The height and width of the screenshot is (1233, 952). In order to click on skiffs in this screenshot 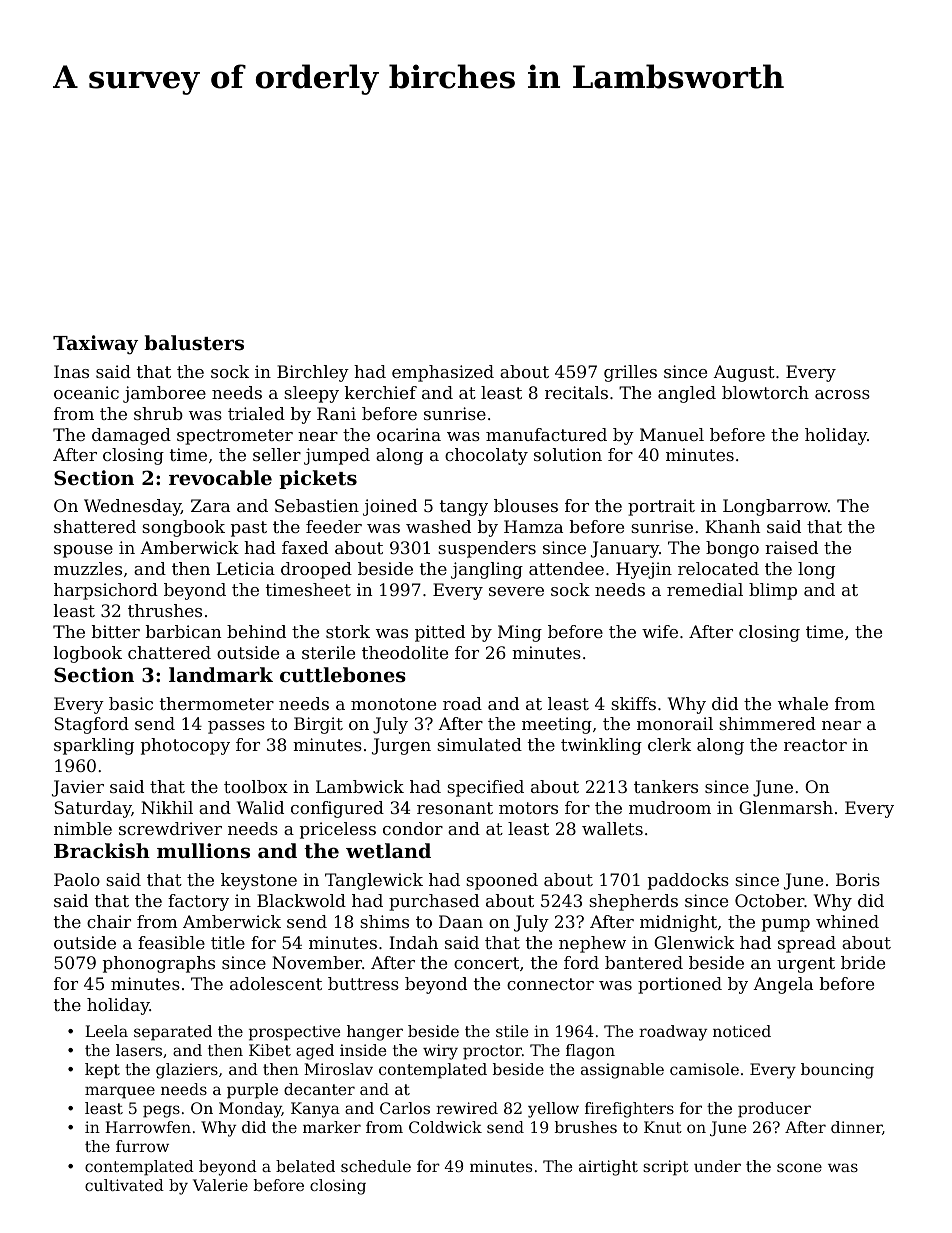, I will do `click(633, 703)`.
